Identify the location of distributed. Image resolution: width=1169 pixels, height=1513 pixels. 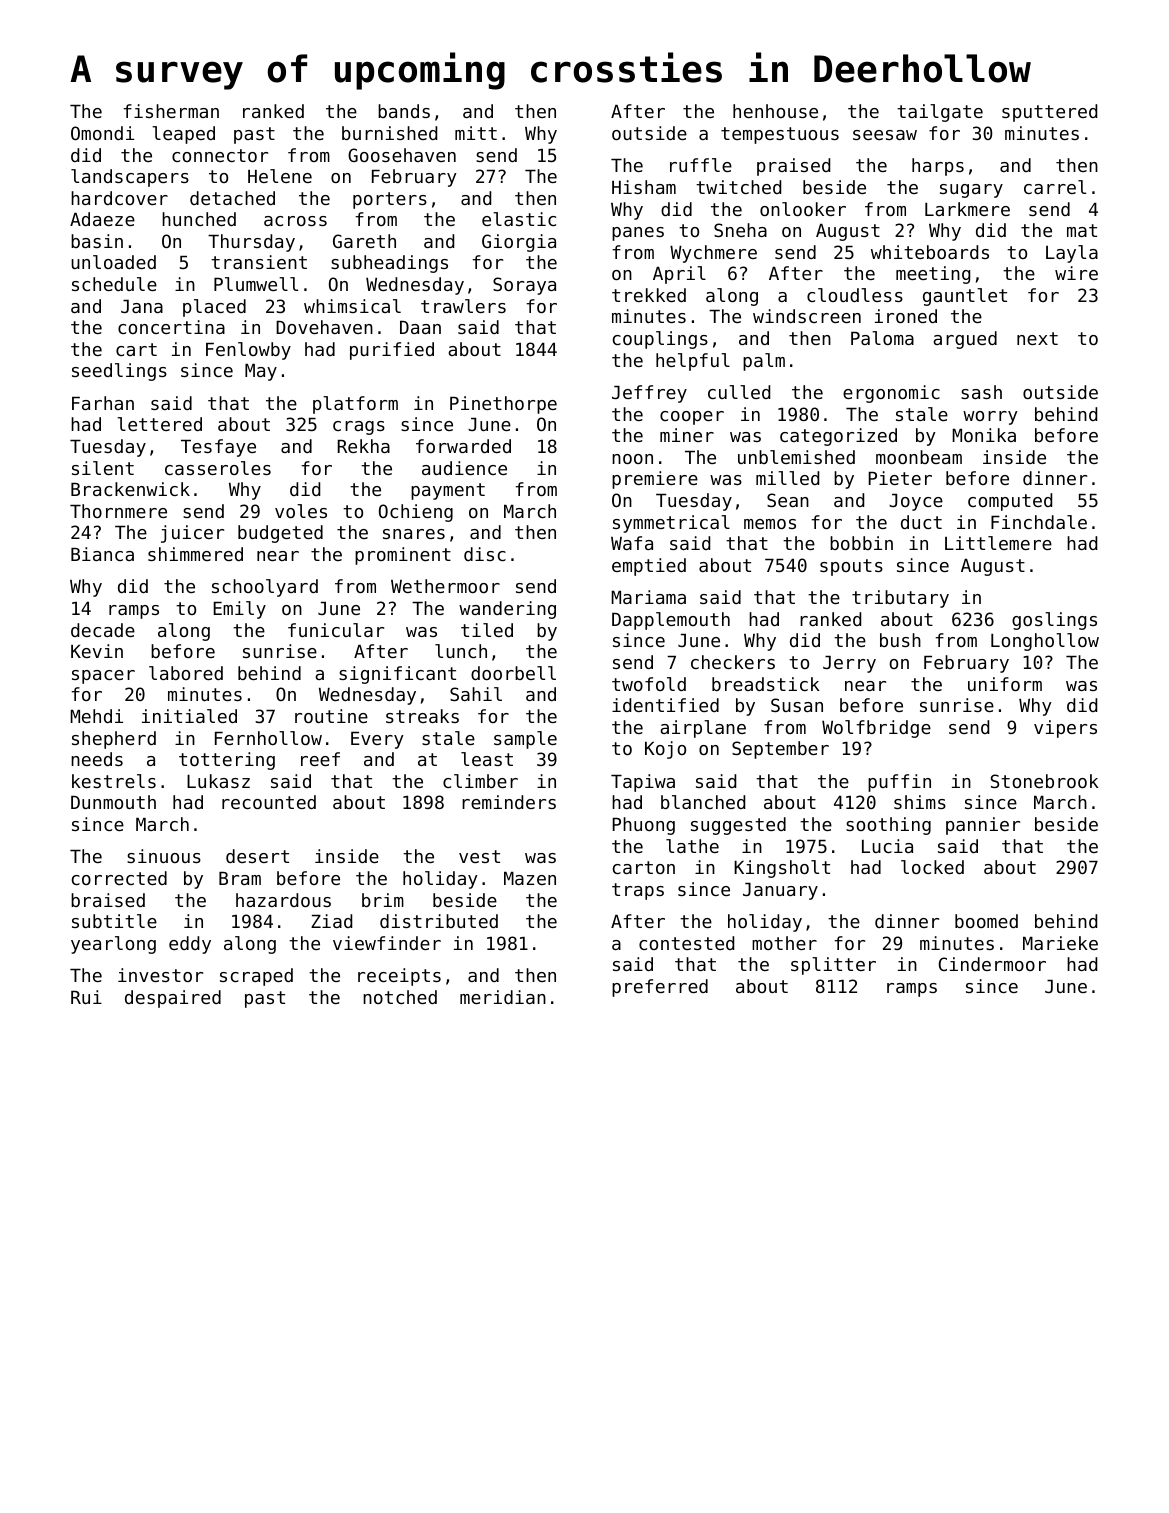
(439, 921).
